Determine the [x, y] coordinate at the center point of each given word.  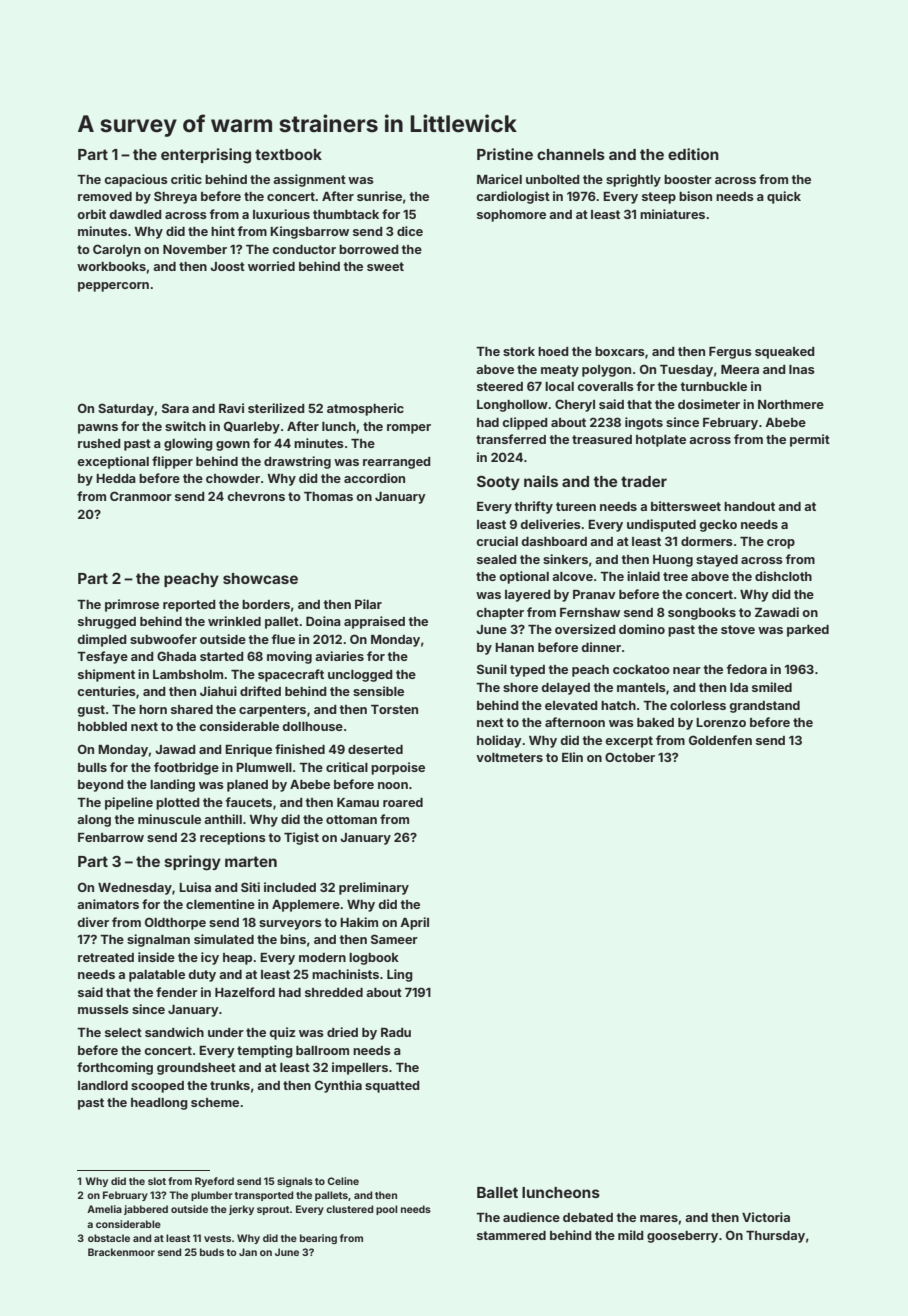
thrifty [533, 507]
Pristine [505, 154]
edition [693, 154]
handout [749, 506]
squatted [392, 1087]
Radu [396, 1032]
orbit [91, 214]
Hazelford [245, 992]
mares [659, 1218]
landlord [103, 1085]
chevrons [256, 496]
